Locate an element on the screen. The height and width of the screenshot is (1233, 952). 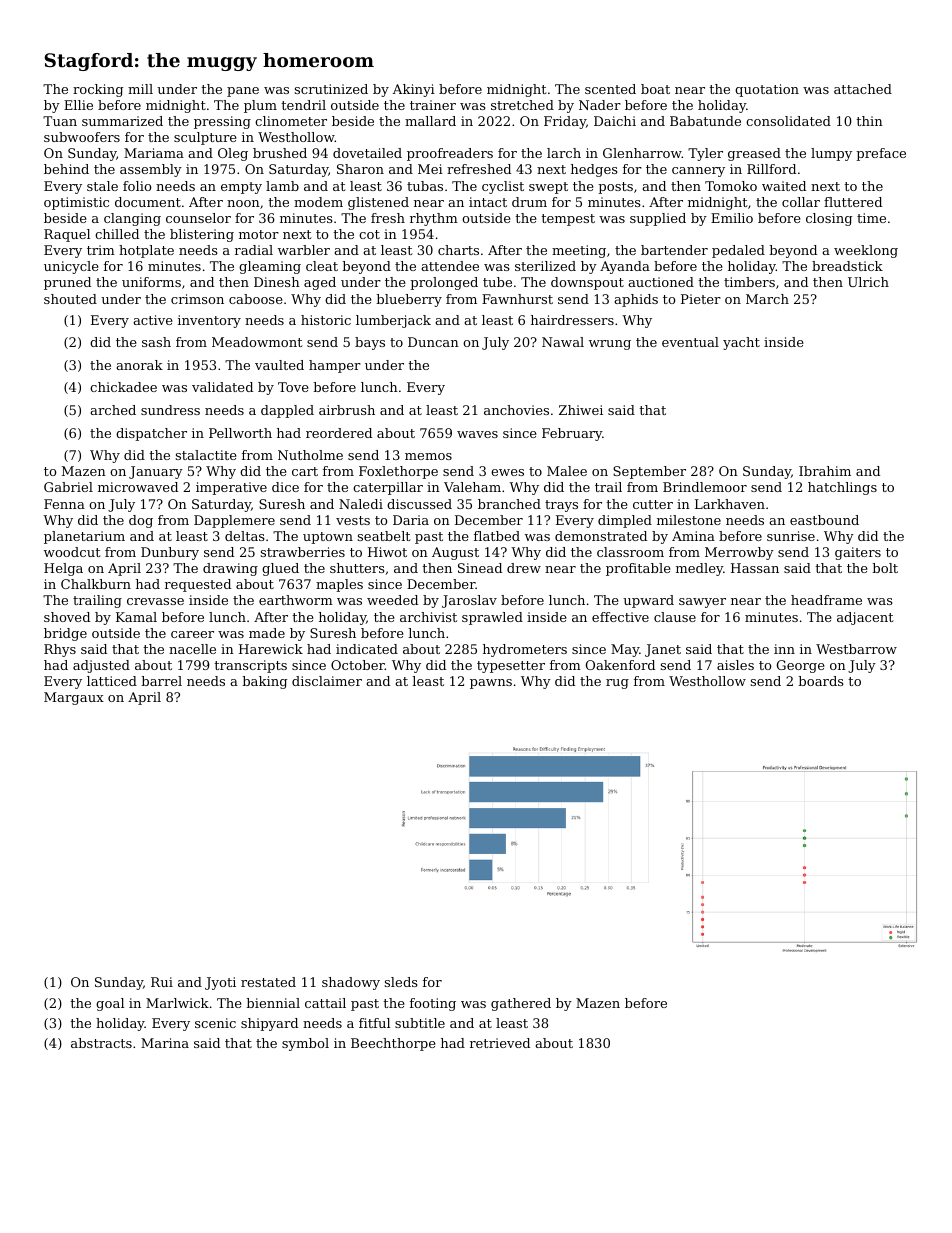
gathered is located at coordinates (521, 1004).
